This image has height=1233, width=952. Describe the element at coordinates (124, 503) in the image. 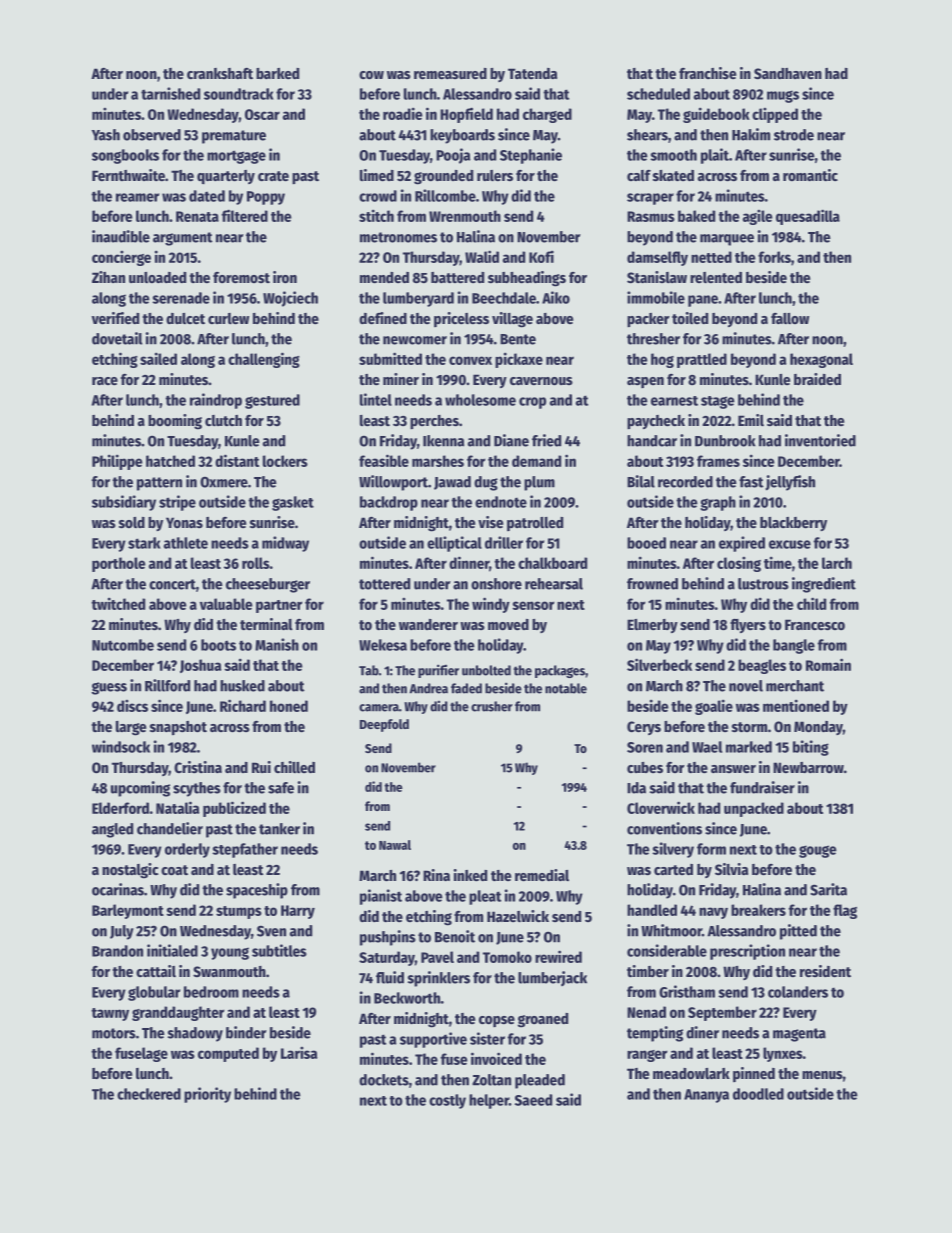

I see `subsidiary` at that location.
